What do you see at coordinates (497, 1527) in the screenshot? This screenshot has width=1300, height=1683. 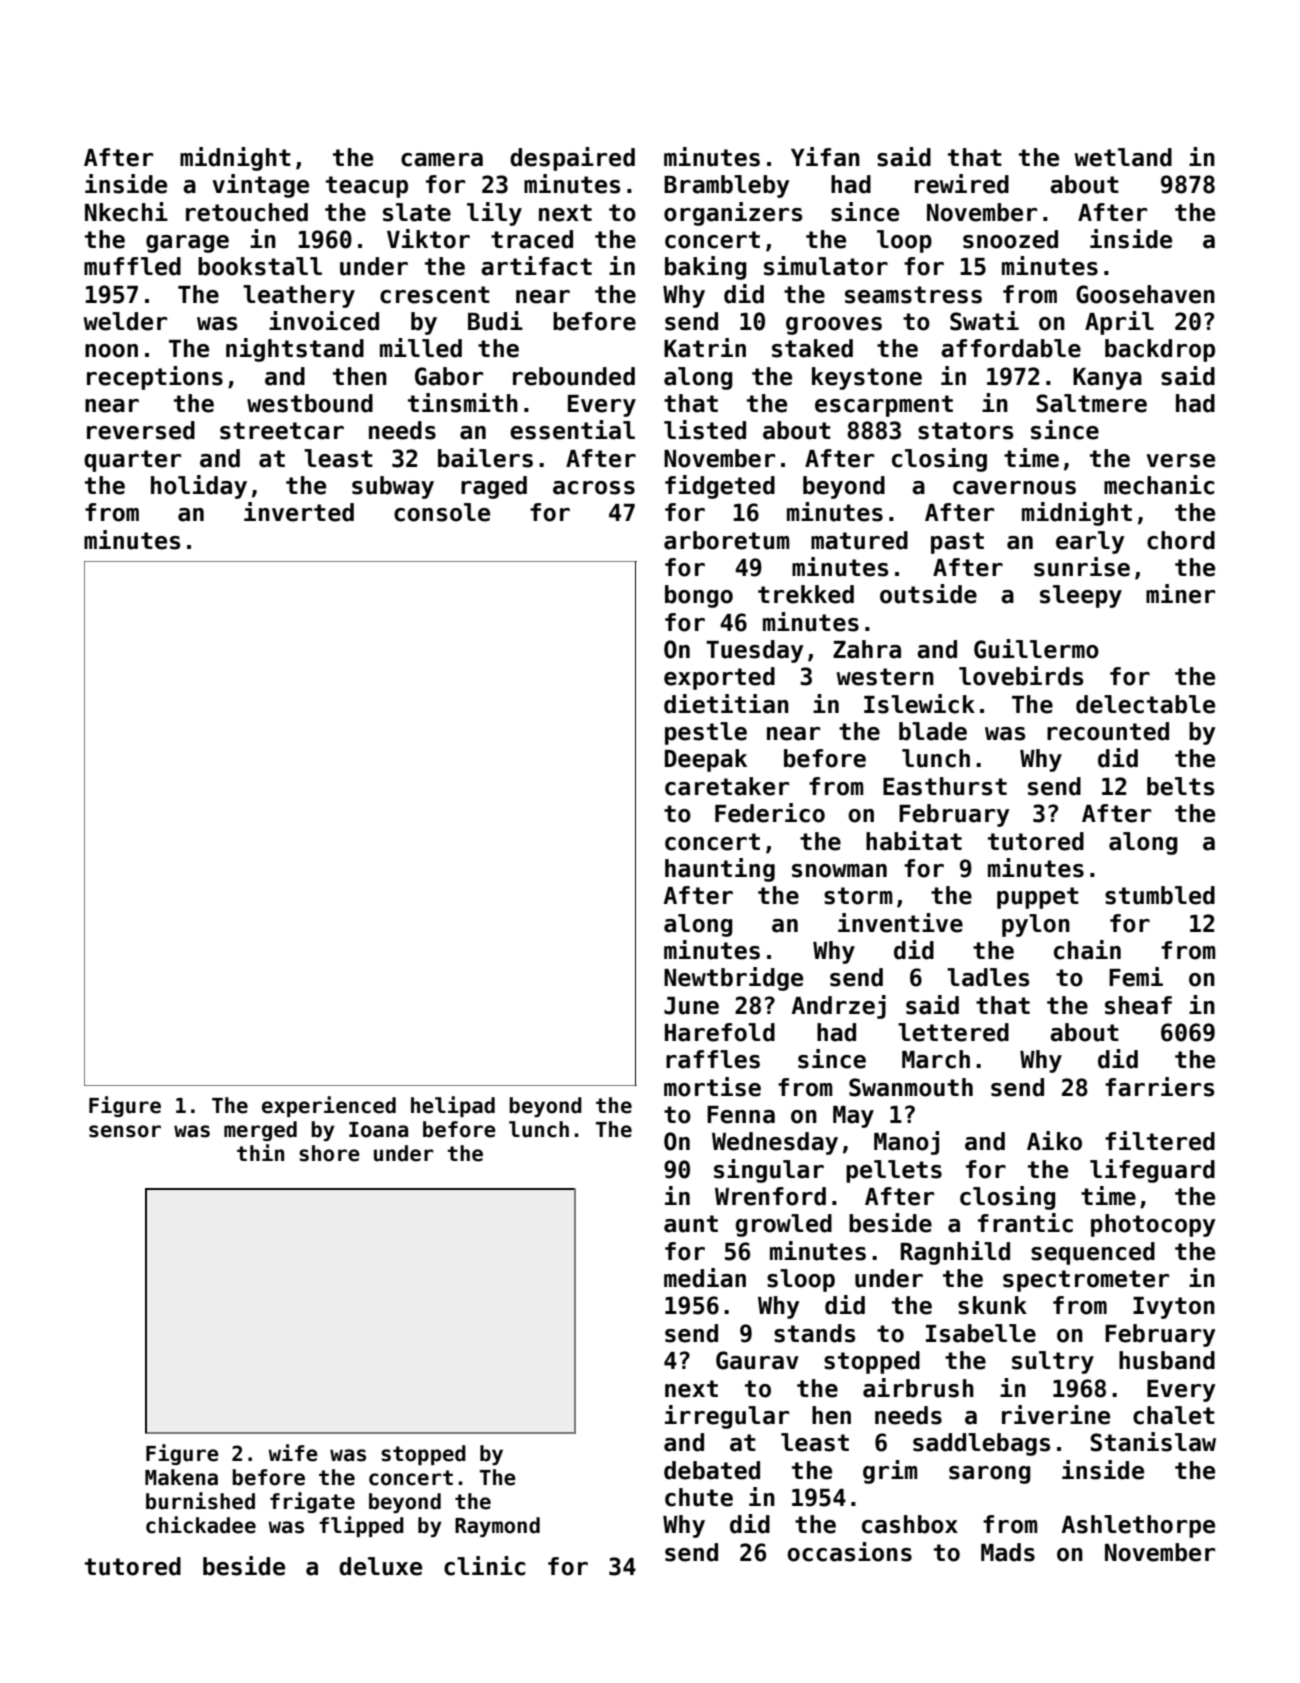 I see `Raymond` at bounding box center [497, 1527].
